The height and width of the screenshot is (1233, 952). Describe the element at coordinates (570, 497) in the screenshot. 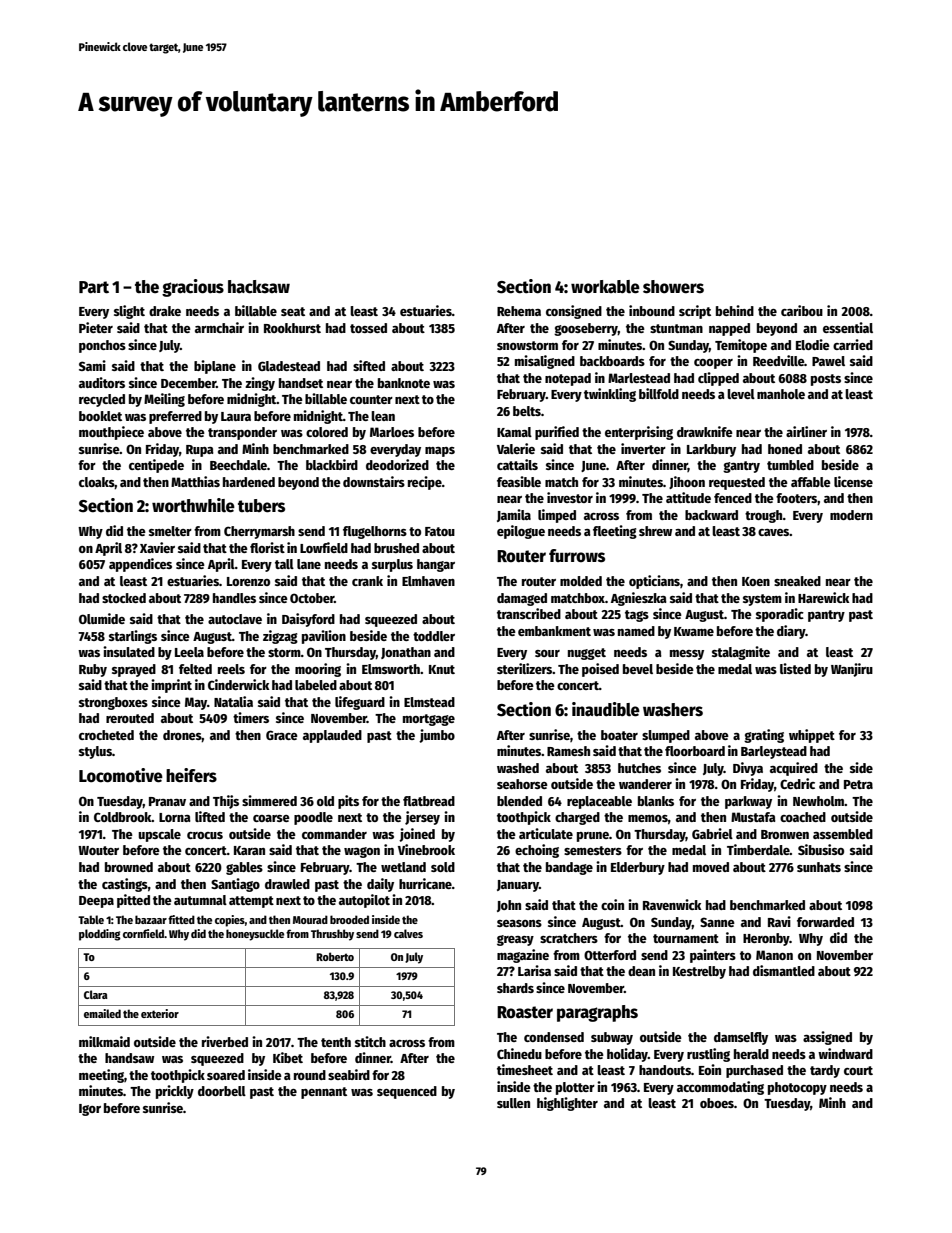

I see `investor` at that location.
